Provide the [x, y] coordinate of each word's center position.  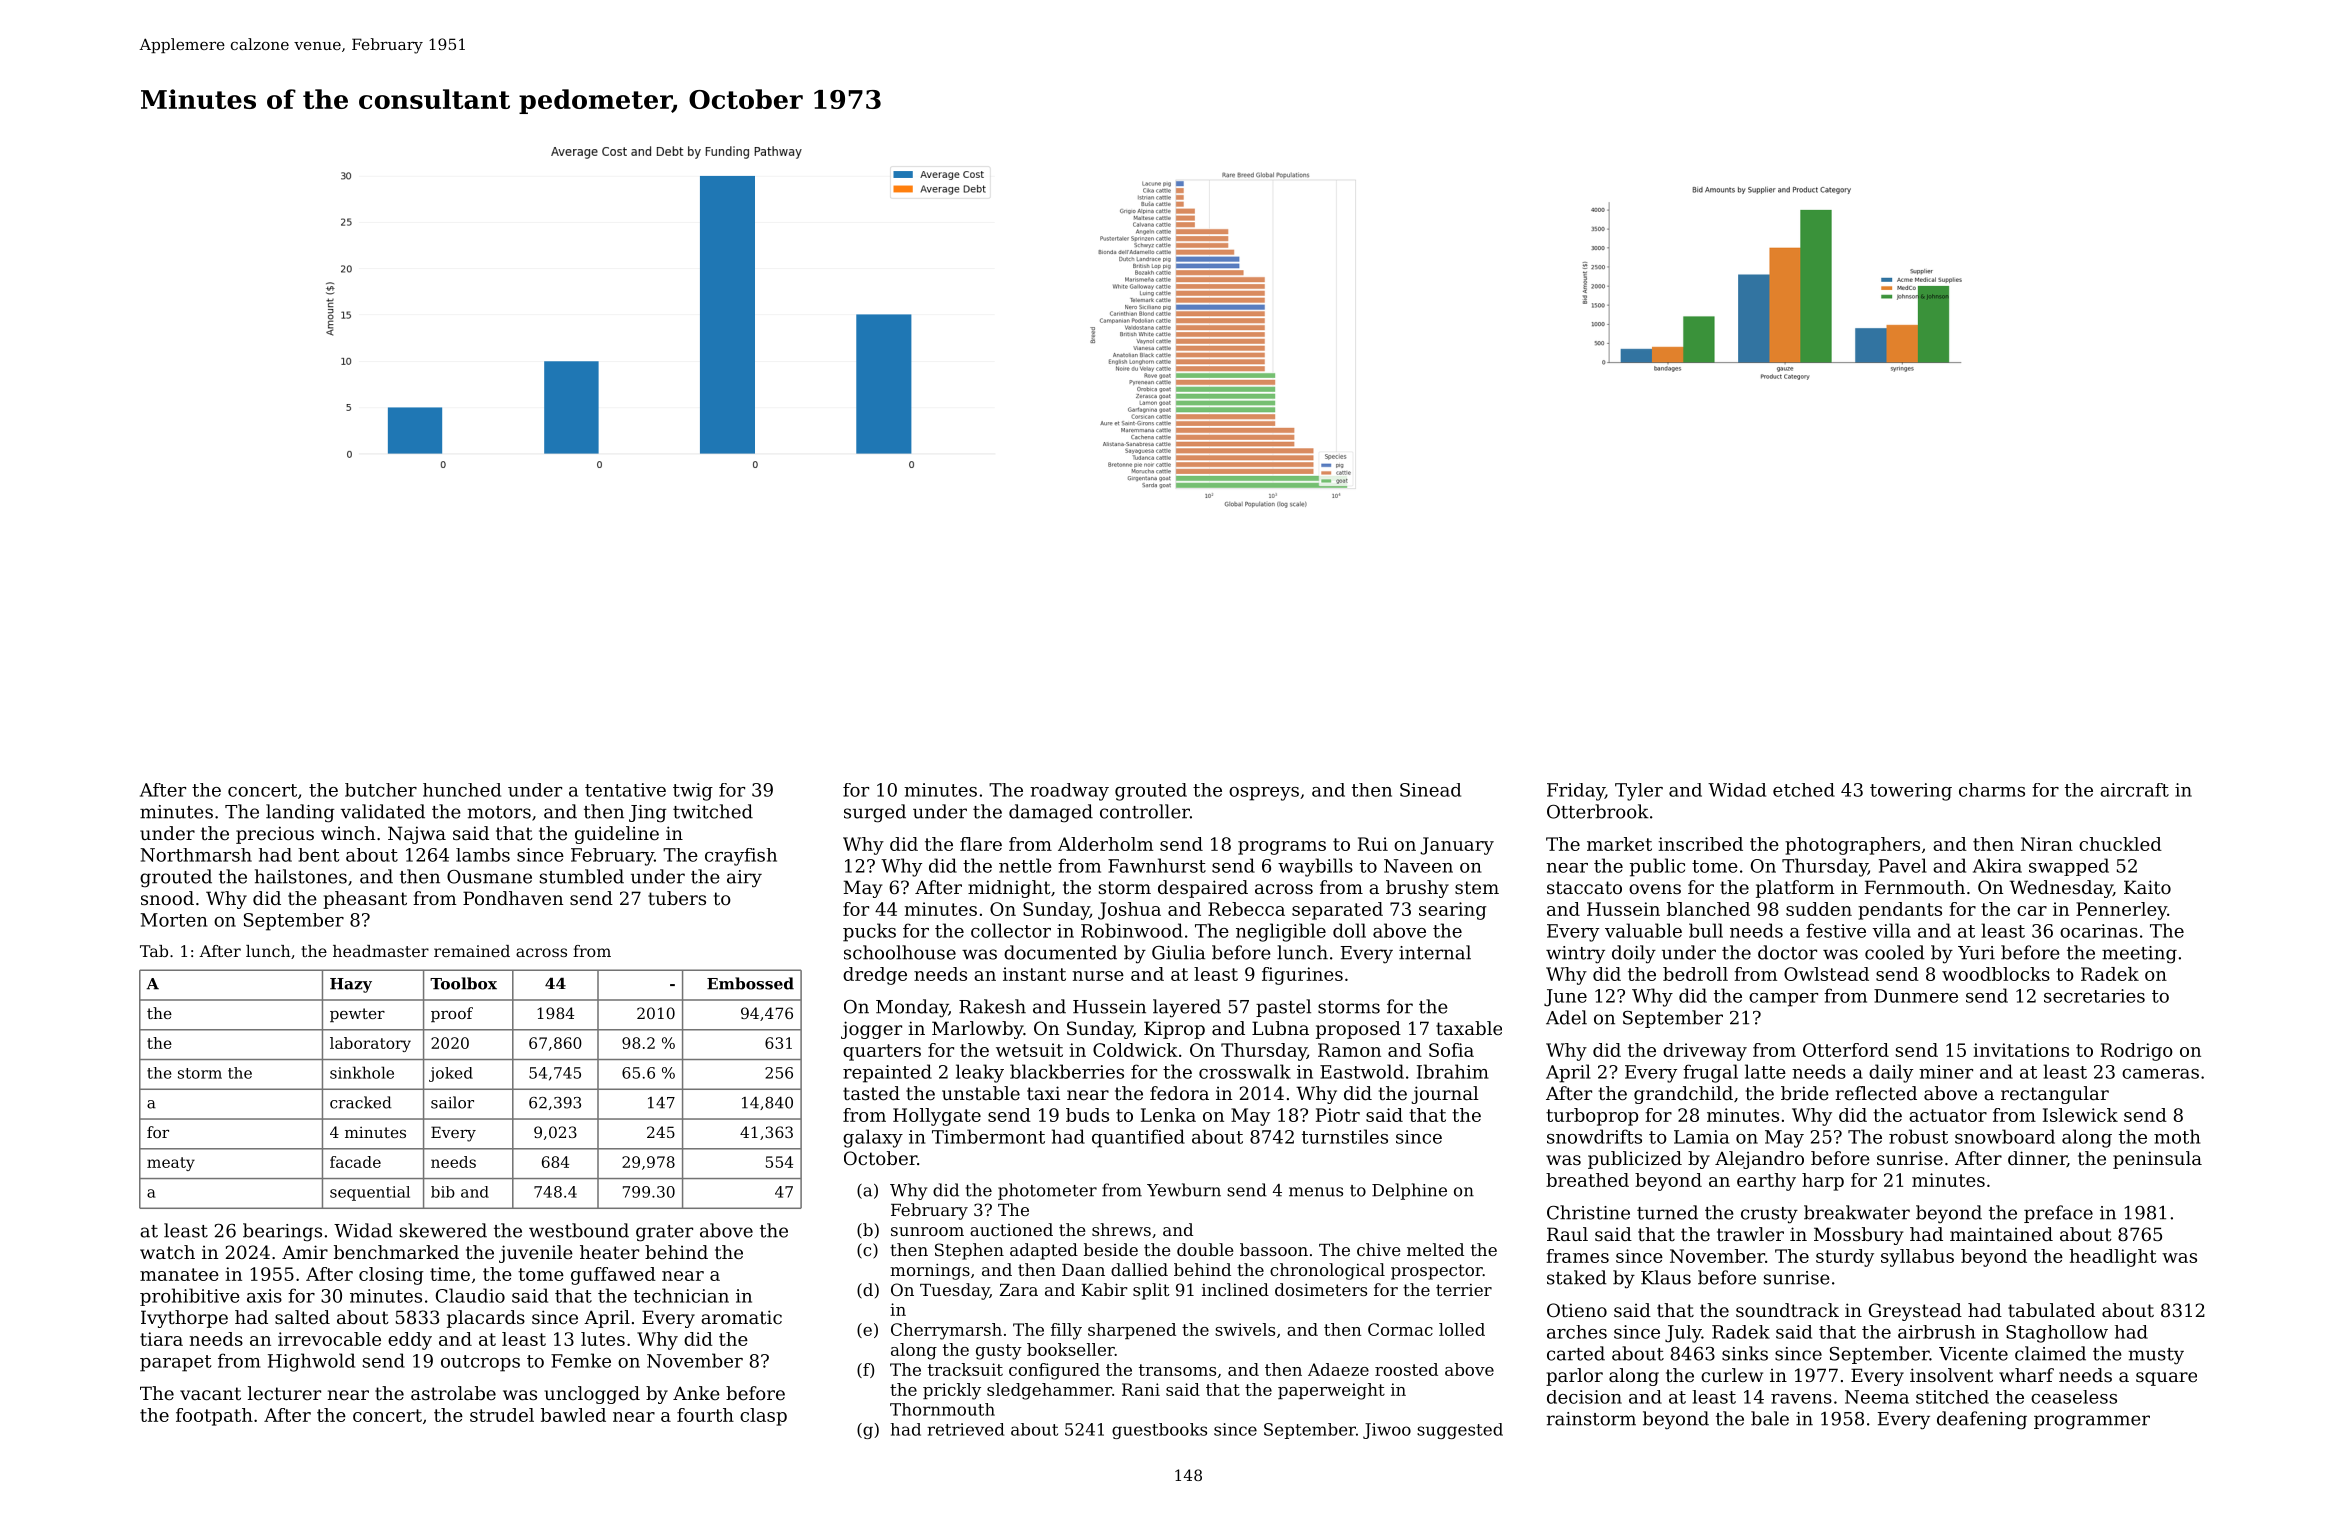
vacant [210, 1393]
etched [1804, 790]
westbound [579, 1230]
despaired [1203, 889]
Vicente [1973, 1354]
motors [499, 812]
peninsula [2157, 1160]
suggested [1460, 1431]
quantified [1138, 1138]
